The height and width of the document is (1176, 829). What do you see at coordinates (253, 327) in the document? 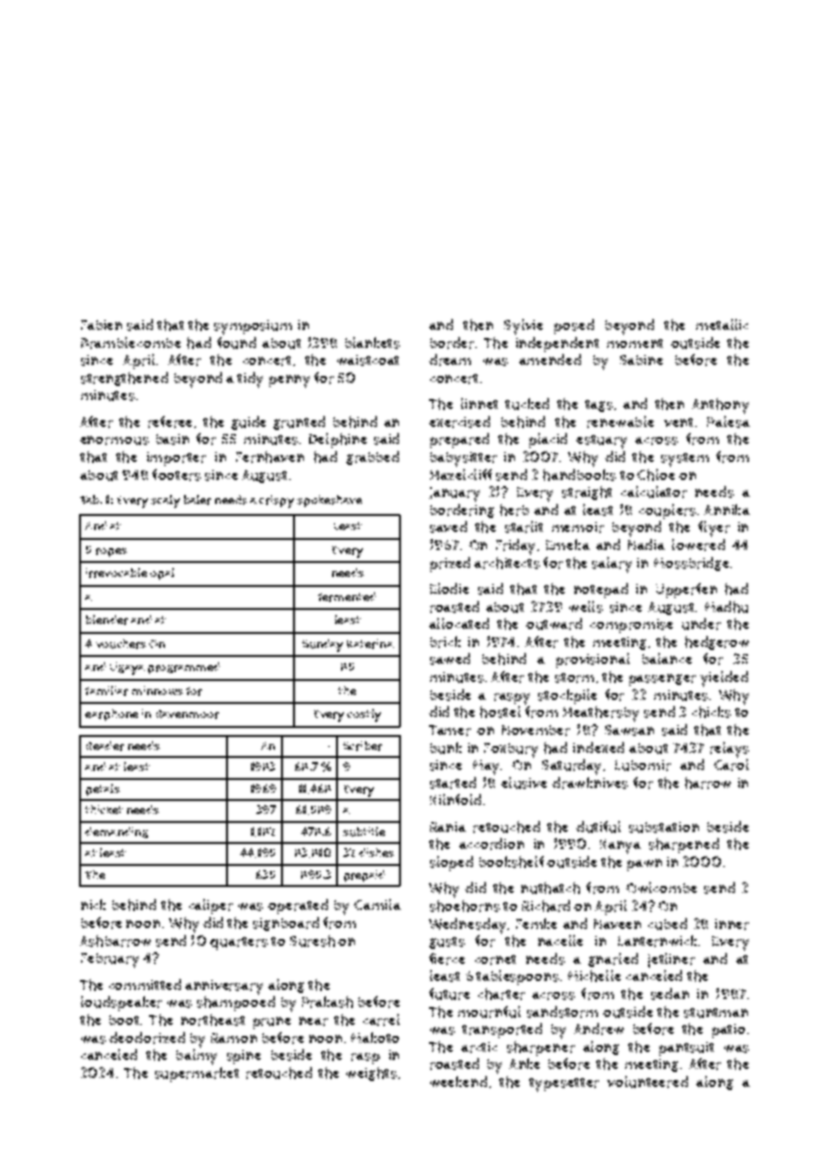
I see `symposium` at bounding box center [253, 327].
